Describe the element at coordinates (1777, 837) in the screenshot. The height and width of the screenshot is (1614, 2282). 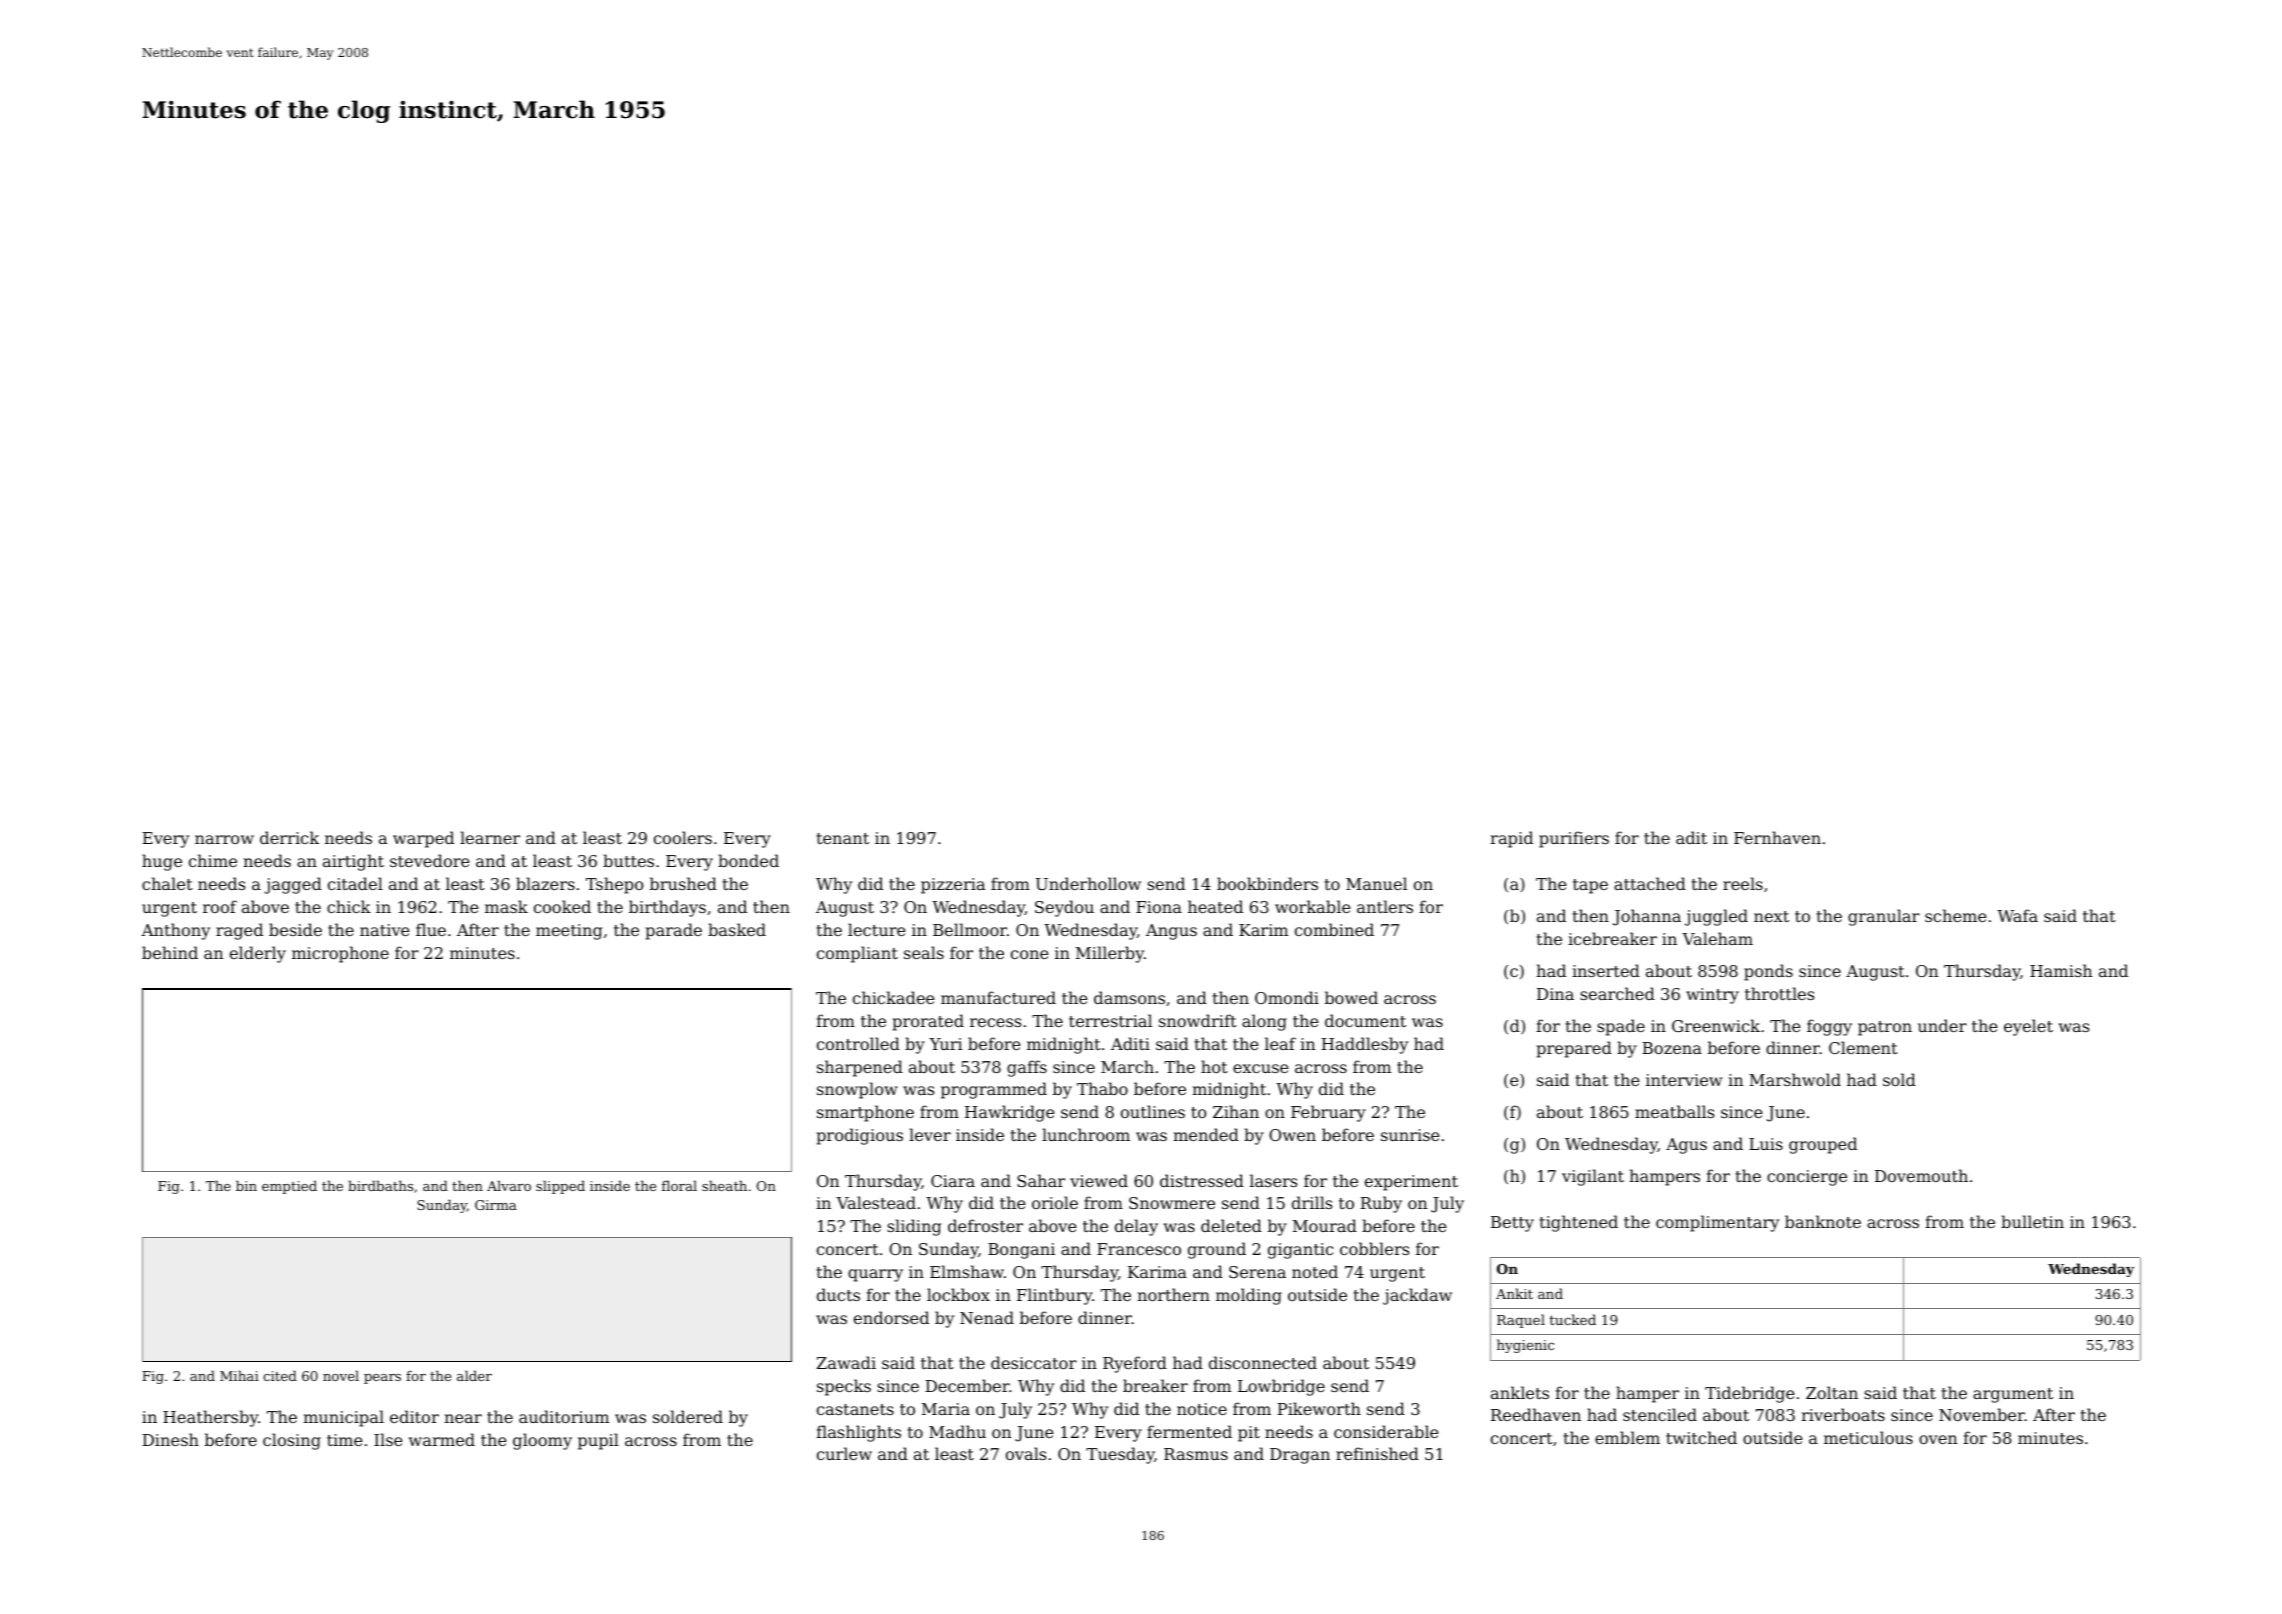
I see `Fernhaven` at that location.
